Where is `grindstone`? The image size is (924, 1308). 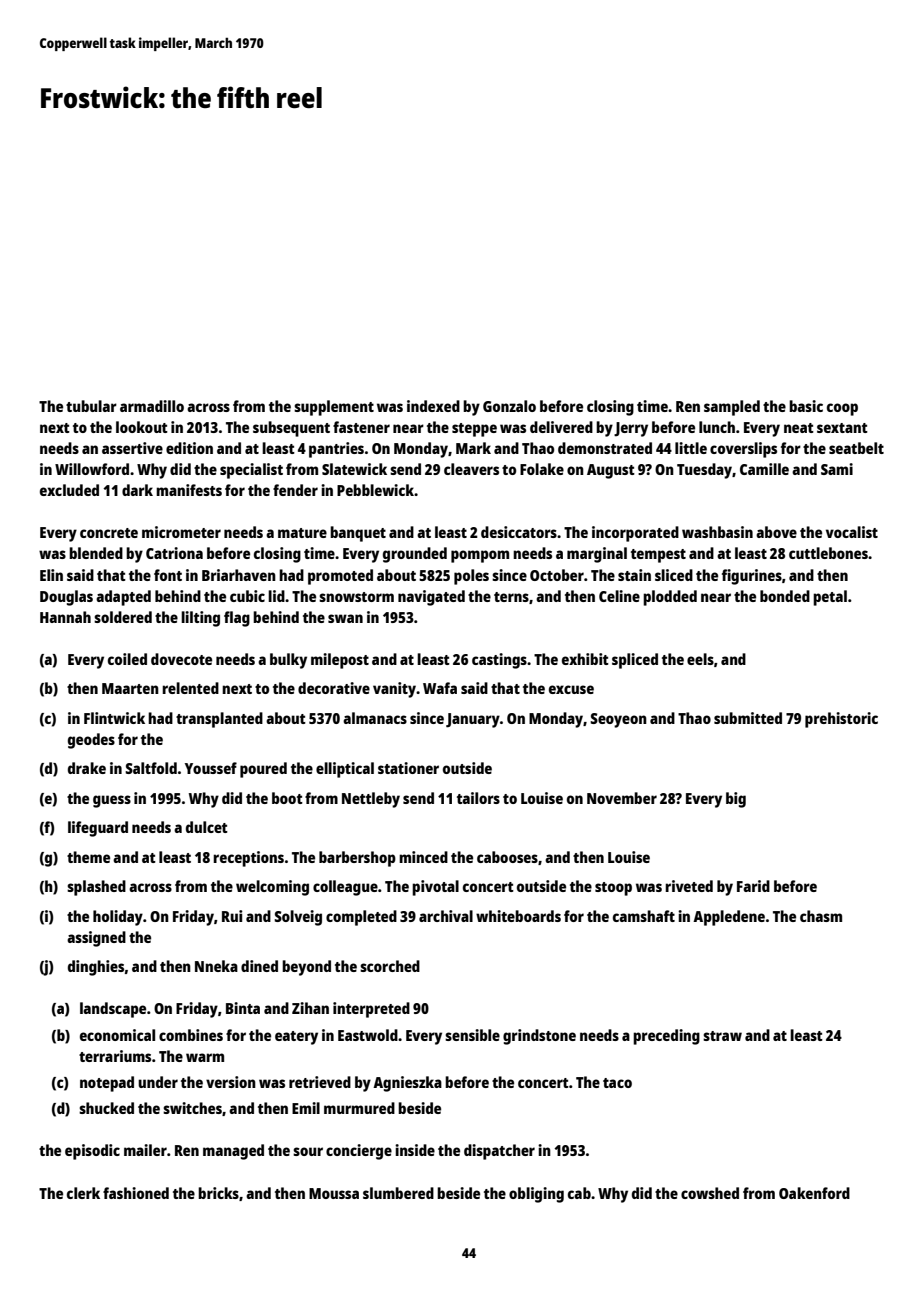 grindstone is located at coordinates (539, 1037).
